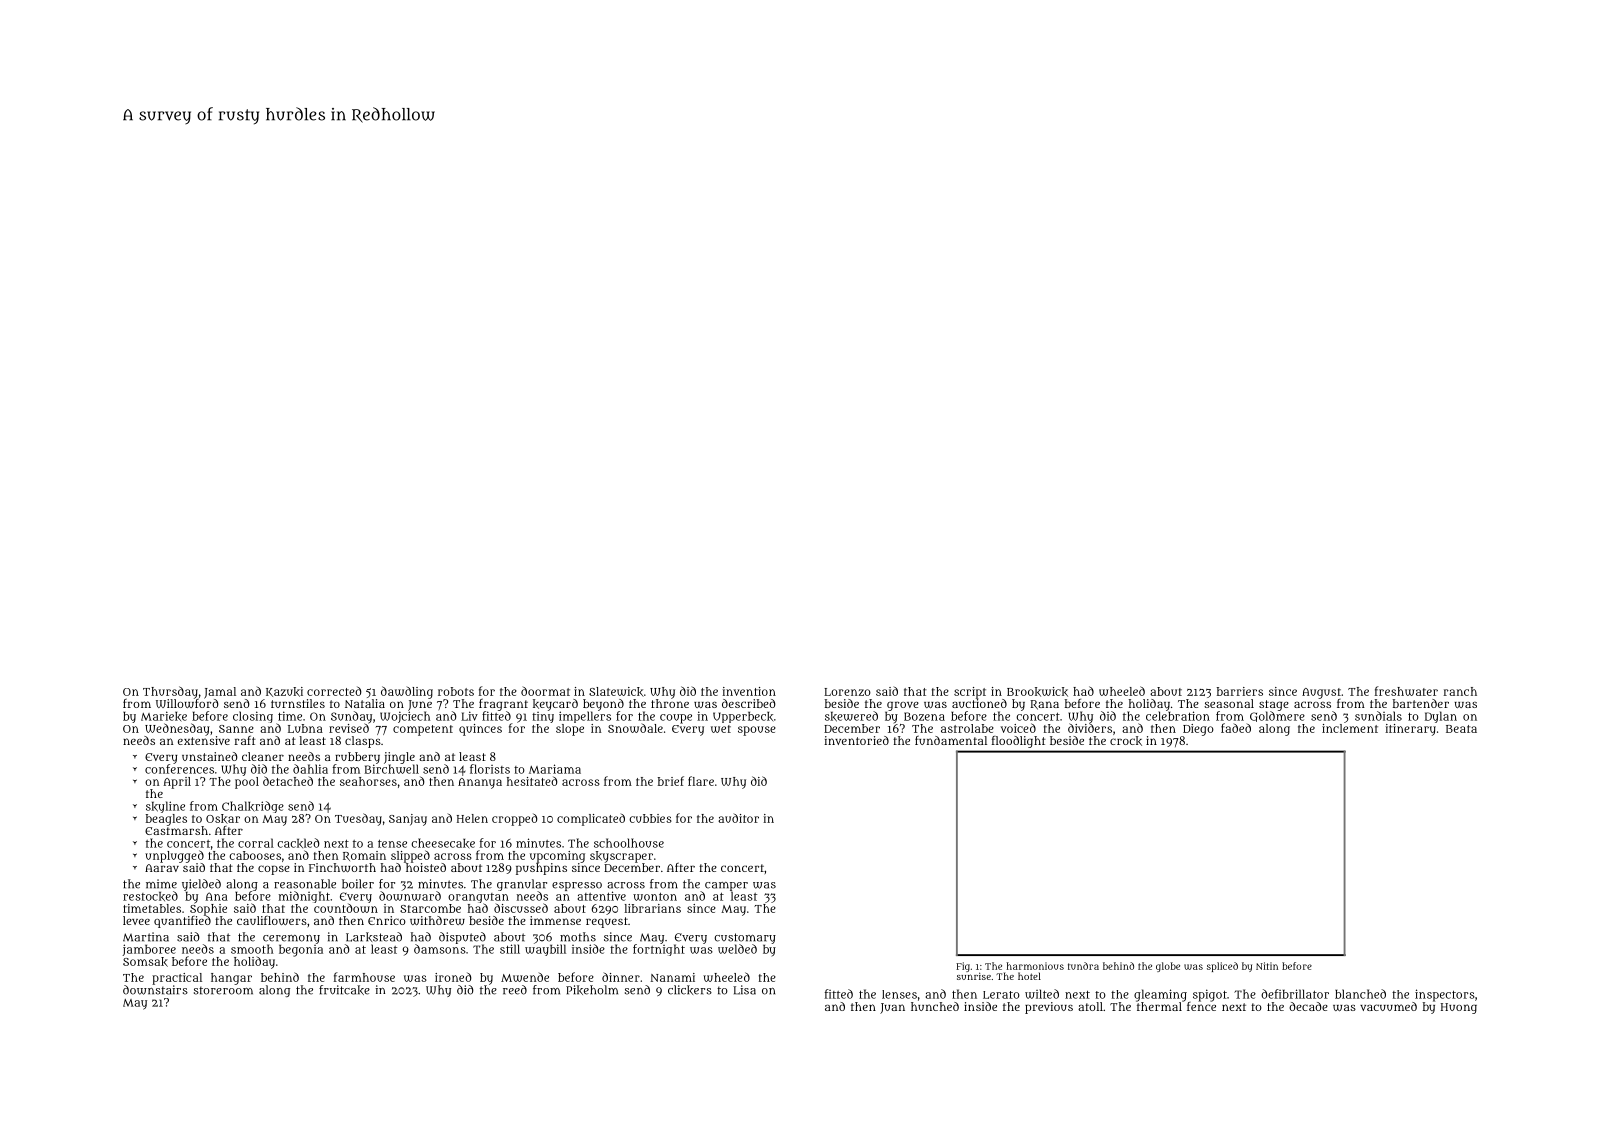 This document has height=1131, width=1600. Describe the element at coordinates (629, 843) in the document. I see `schoolhouse` at that location.
